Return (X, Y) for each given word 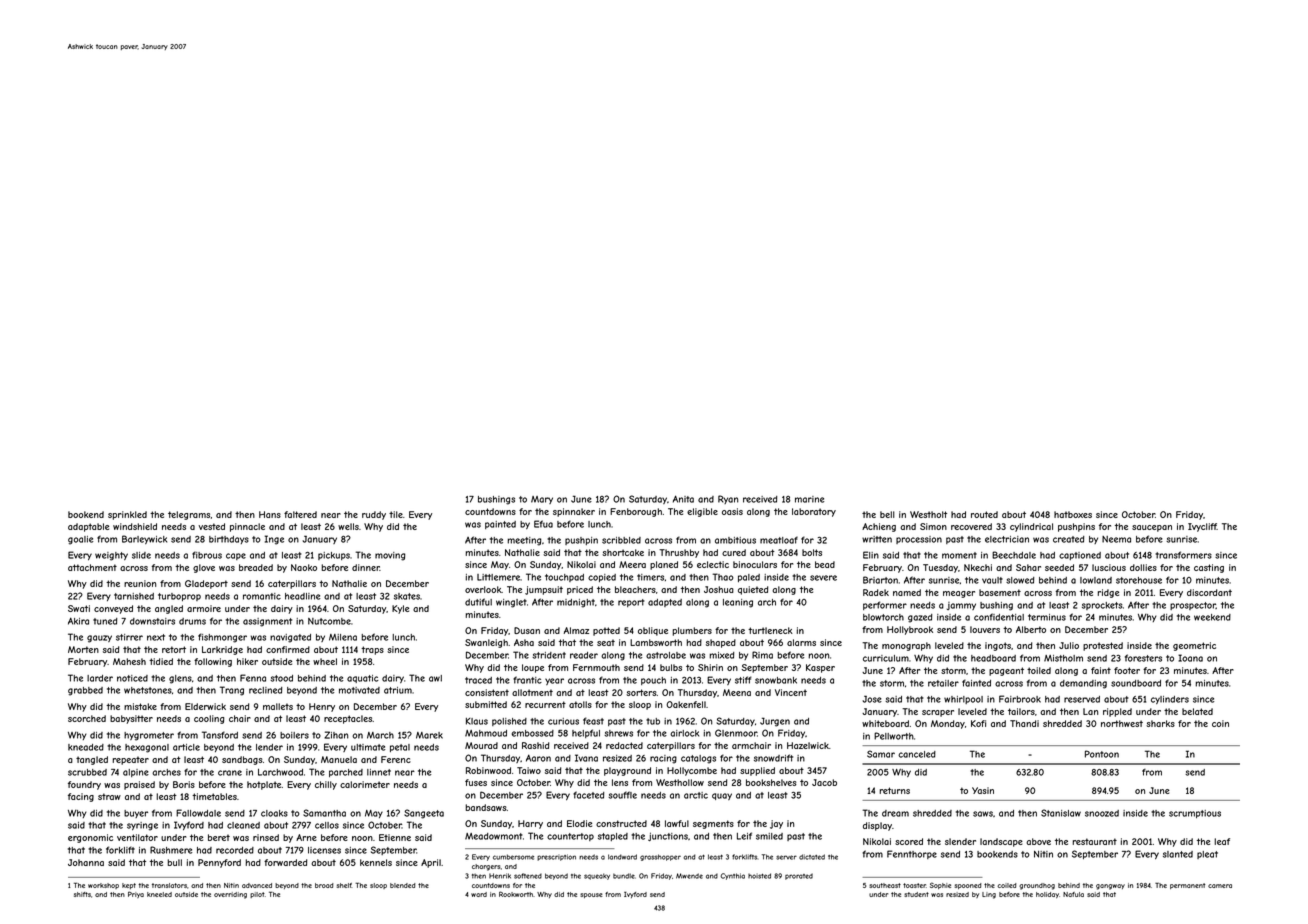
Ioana (1190, 658)
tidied (161, 661)
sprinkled (127, 515)
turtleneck (770, 630)
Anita (683, 499)
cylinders (1170, 700)
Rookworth (516, 894)
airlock (684, 733)
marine (809, 499)
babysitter (131, 719)
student (916, 894)
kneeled (159, 894)
